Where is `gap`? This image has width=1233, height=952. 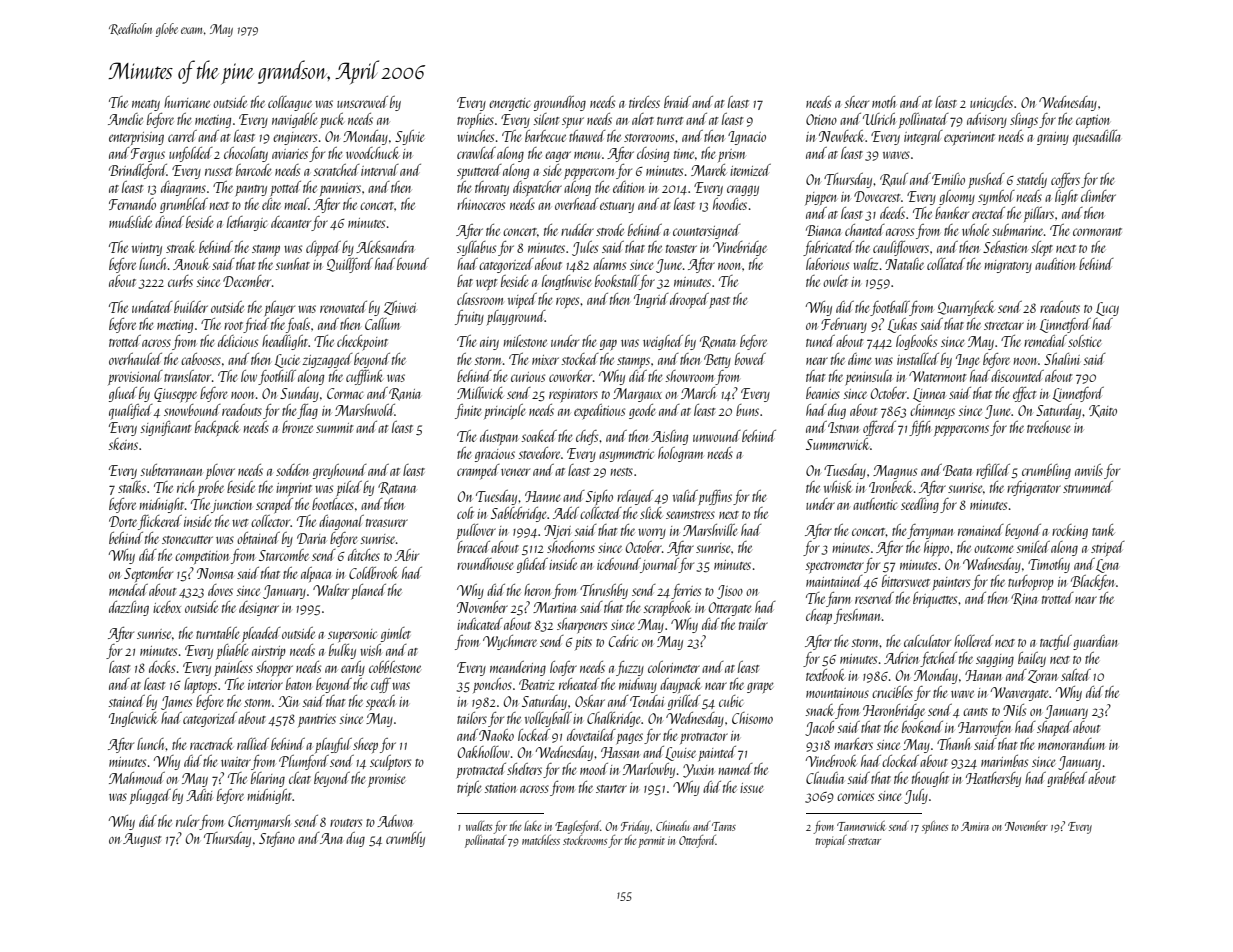
gap is located at coordinates (608, 345).
